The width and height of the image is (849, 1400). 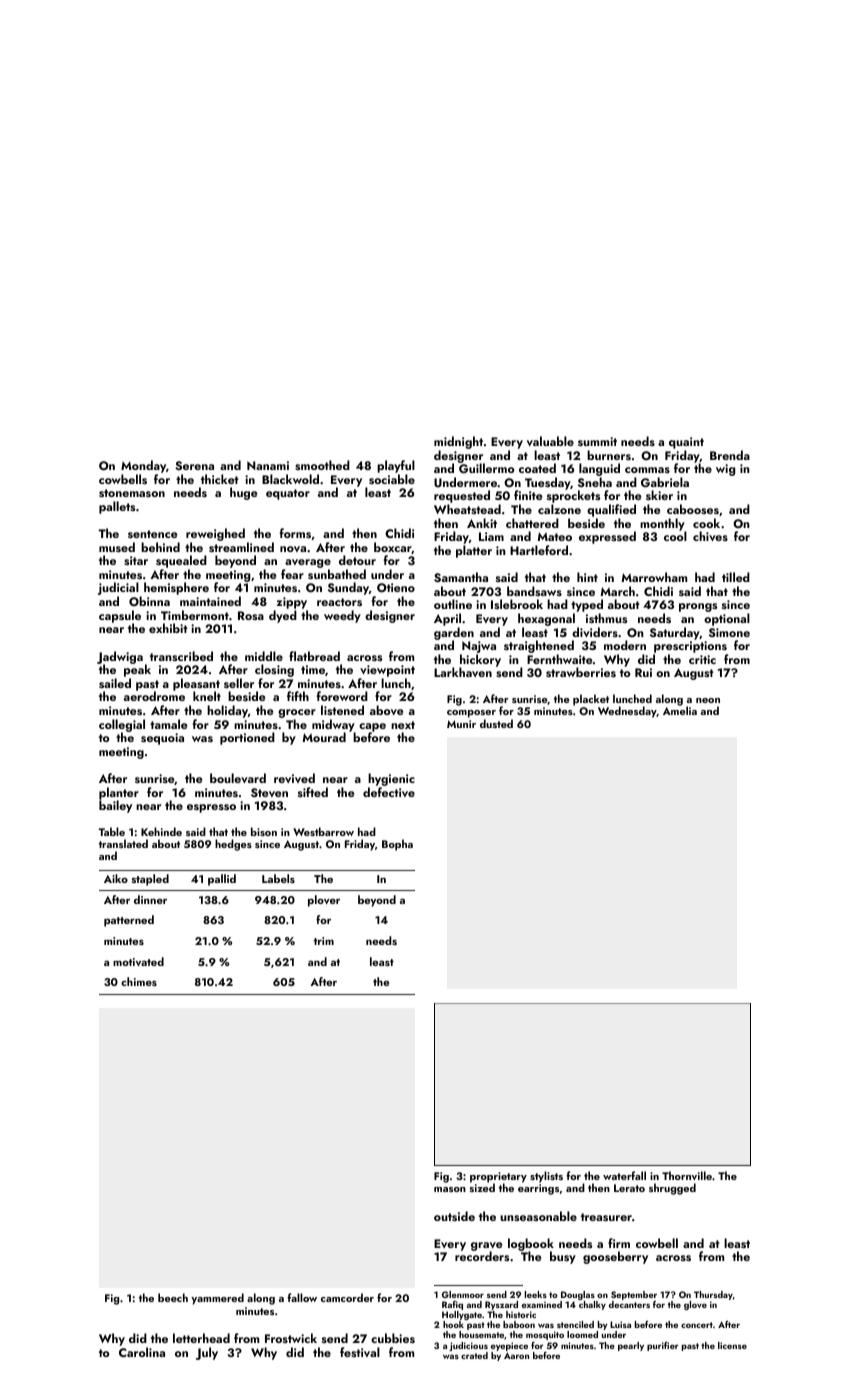 I want to click on shrugged, so click(x=672, y=1189).
